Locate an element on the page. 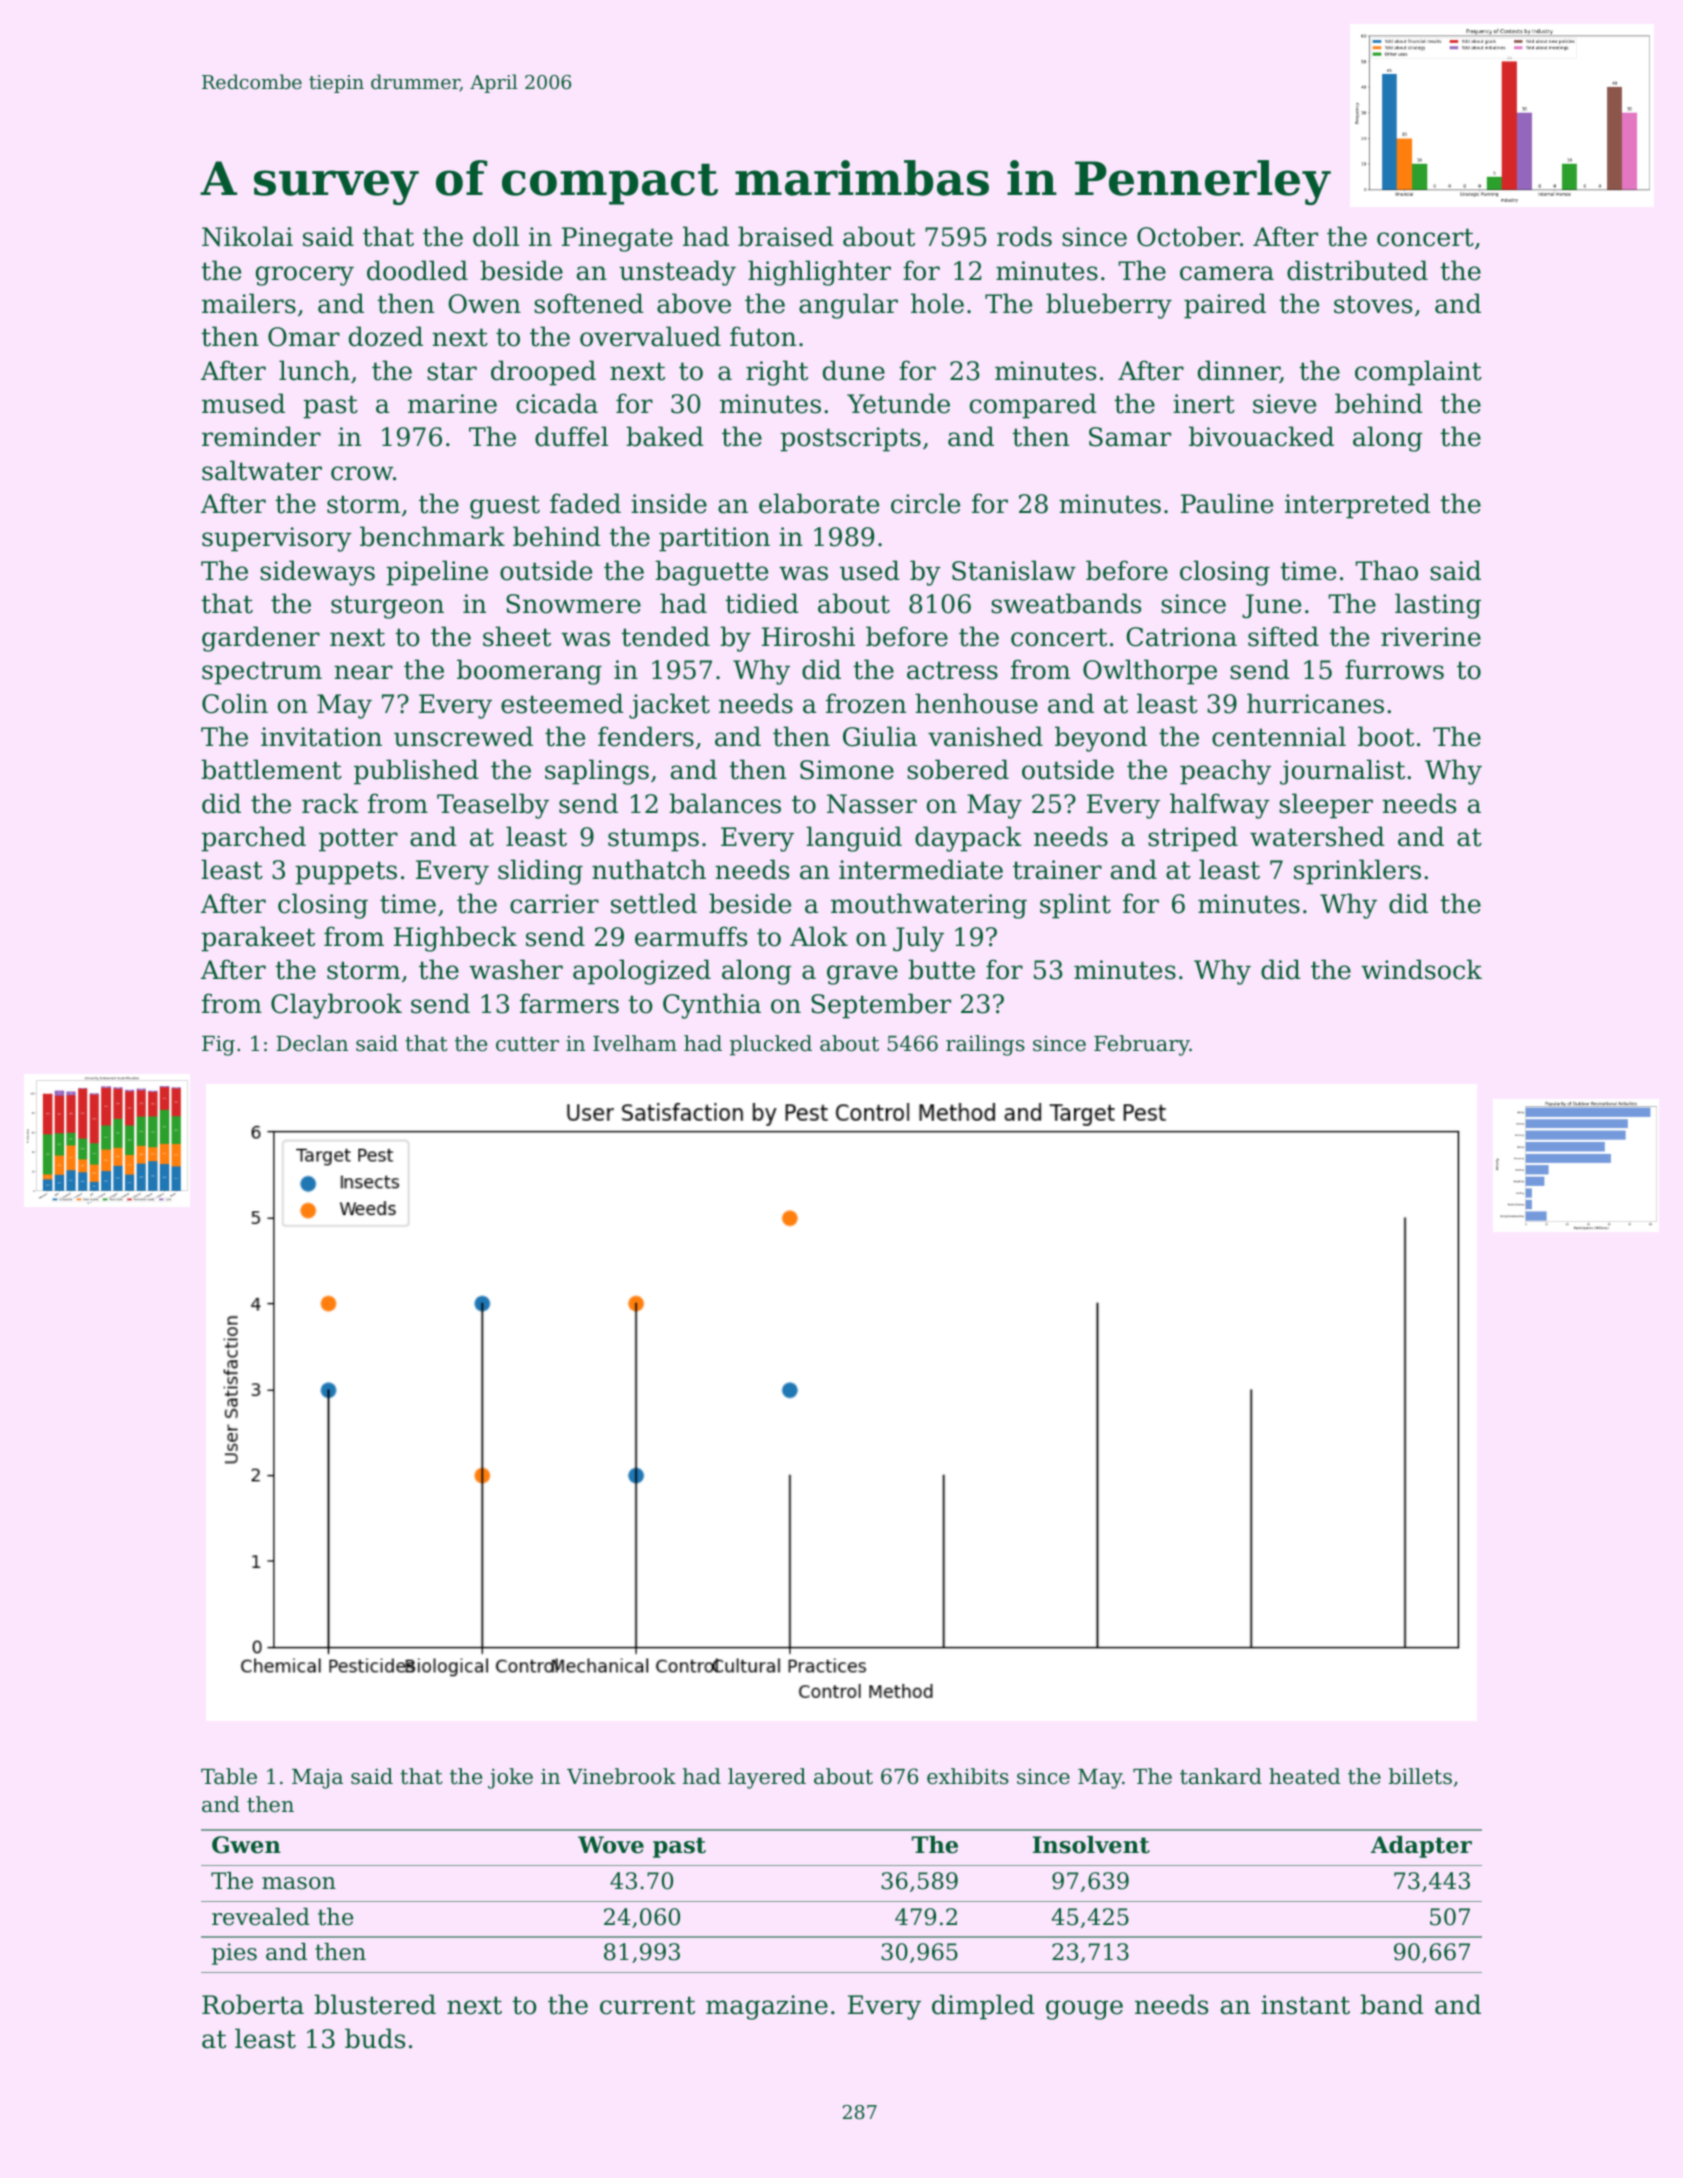  parakeet is located at coordinates (258, 939).
